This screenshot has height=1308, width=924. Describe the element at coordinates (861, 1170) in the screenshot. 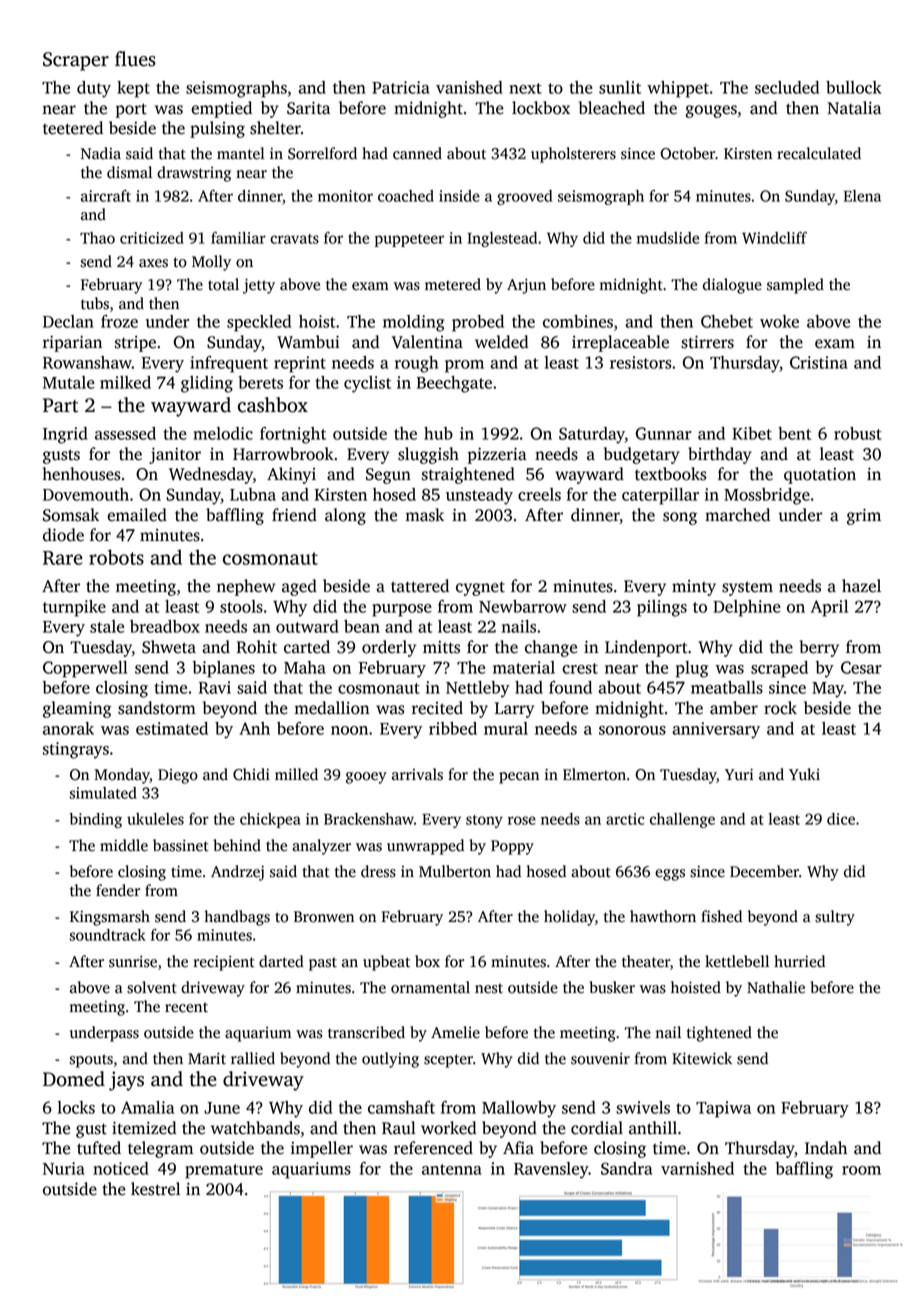

I see `room` at that location.
